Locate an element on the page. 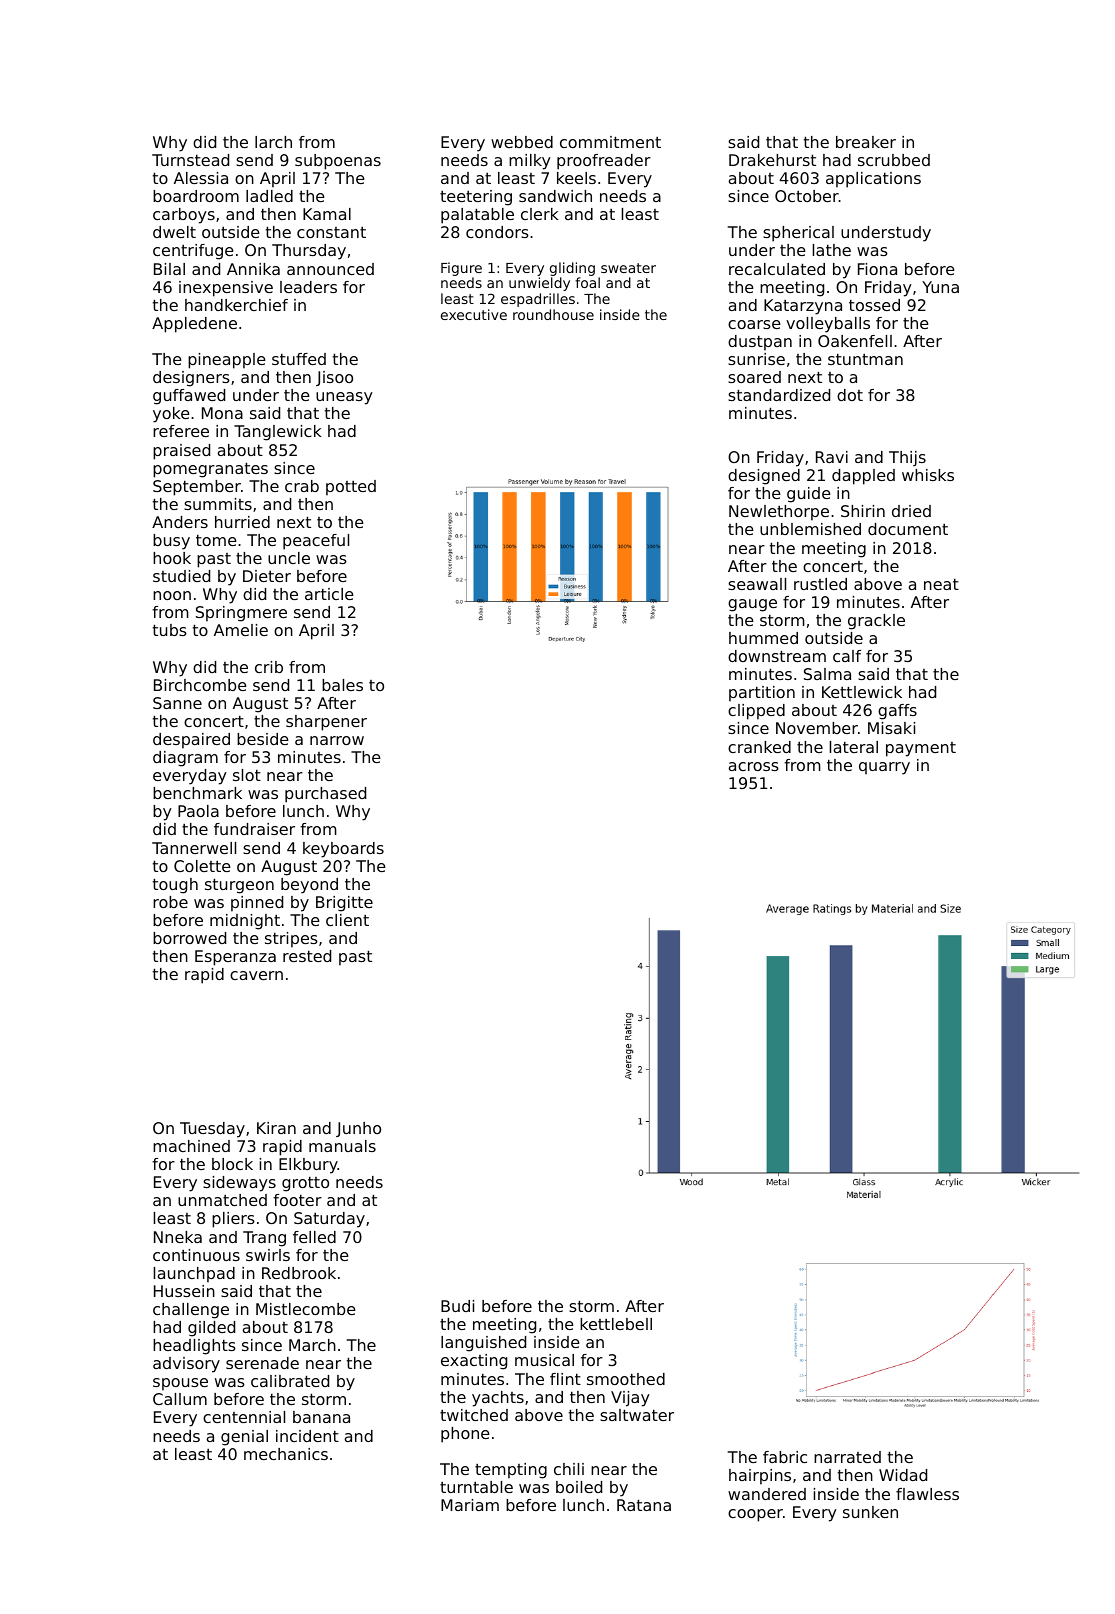 Image resolution: width=1115 pixels, height=1614 pixels. payment is located at coordinates (921, 749).
